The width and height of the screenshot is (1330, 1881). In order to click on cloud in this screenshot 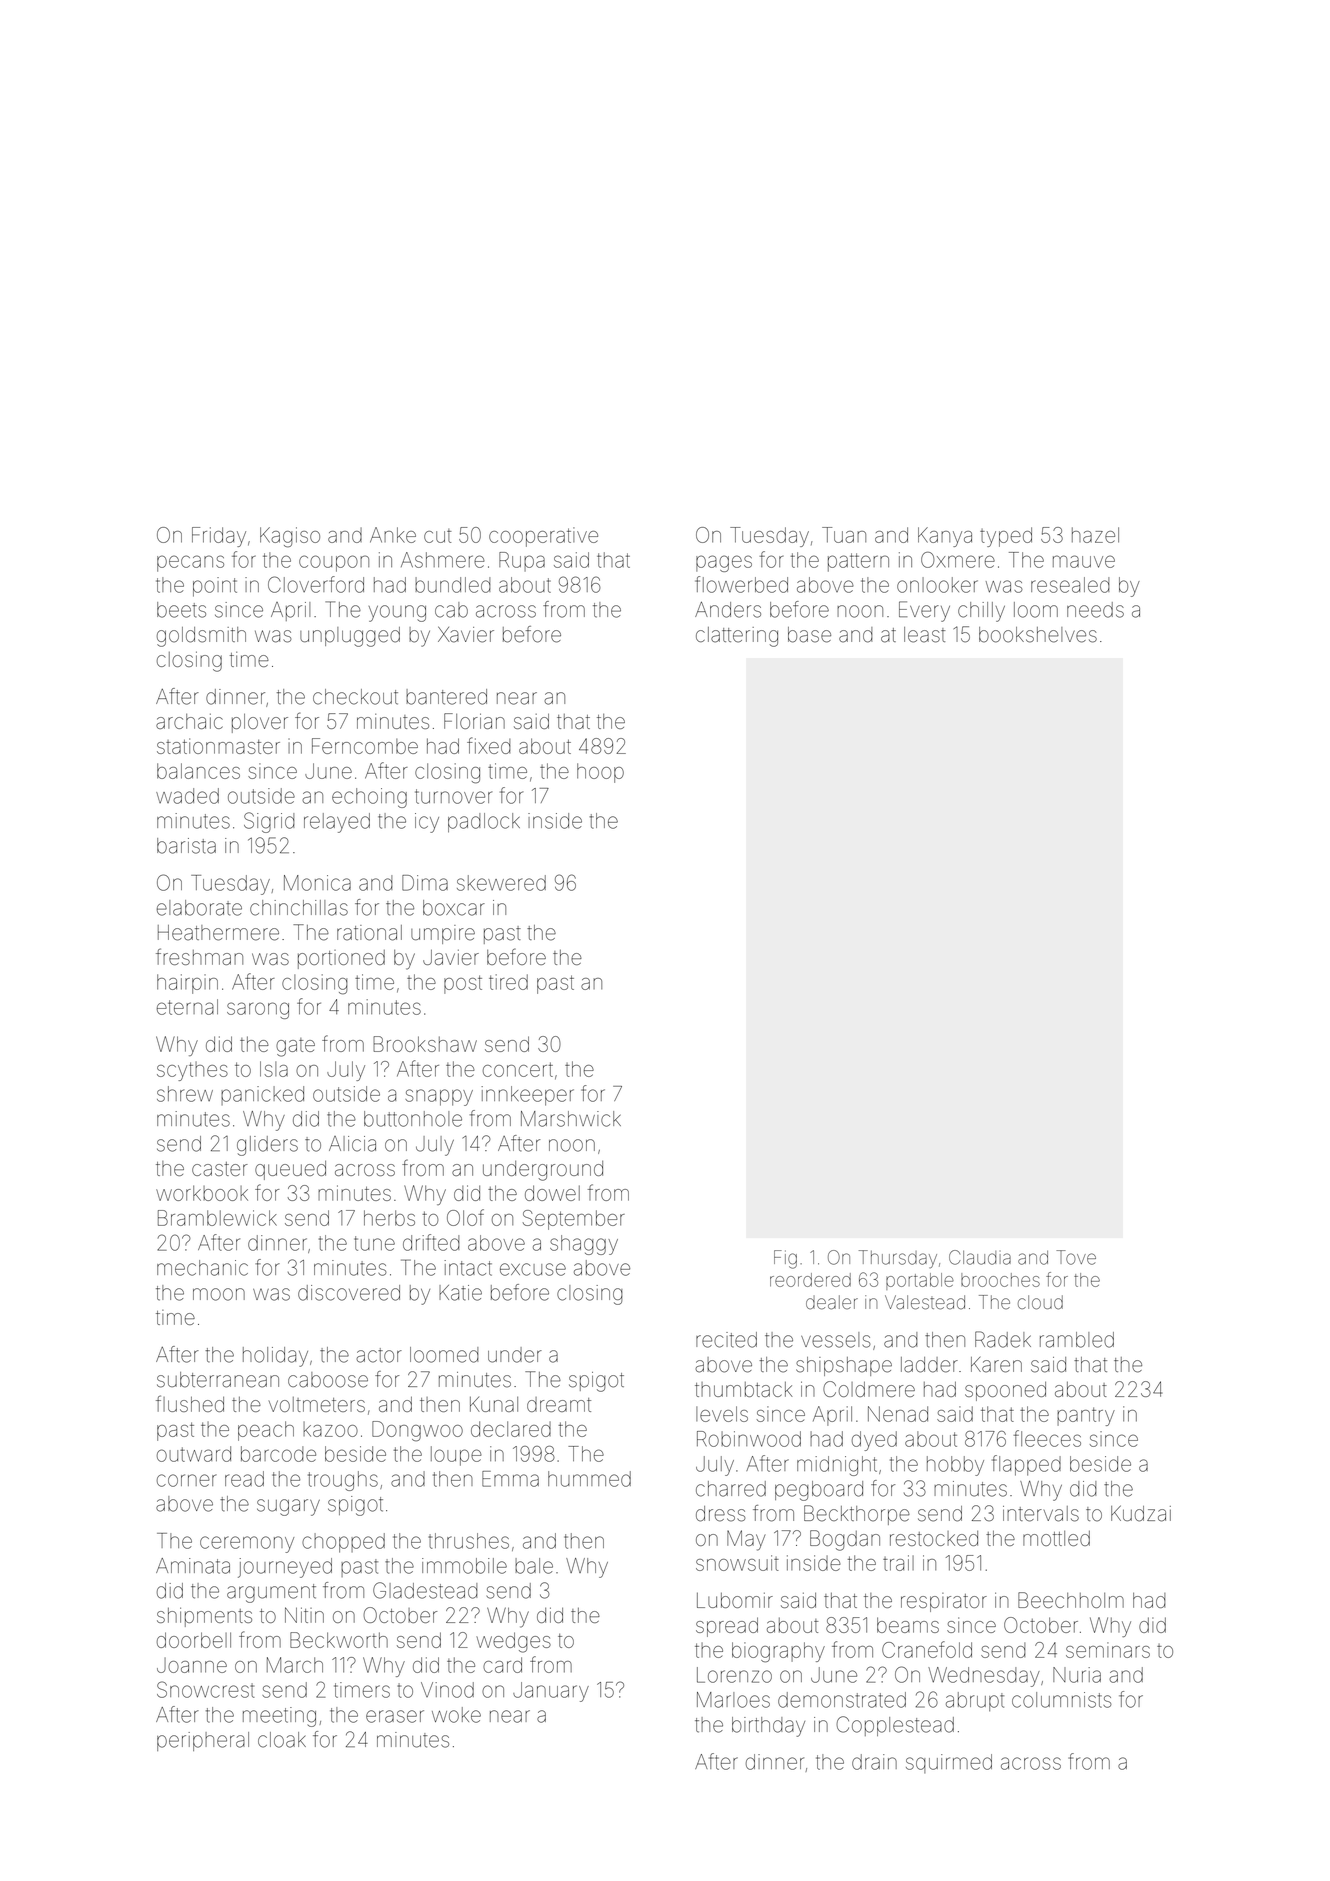, I will do `click(1040, 1302)`.
